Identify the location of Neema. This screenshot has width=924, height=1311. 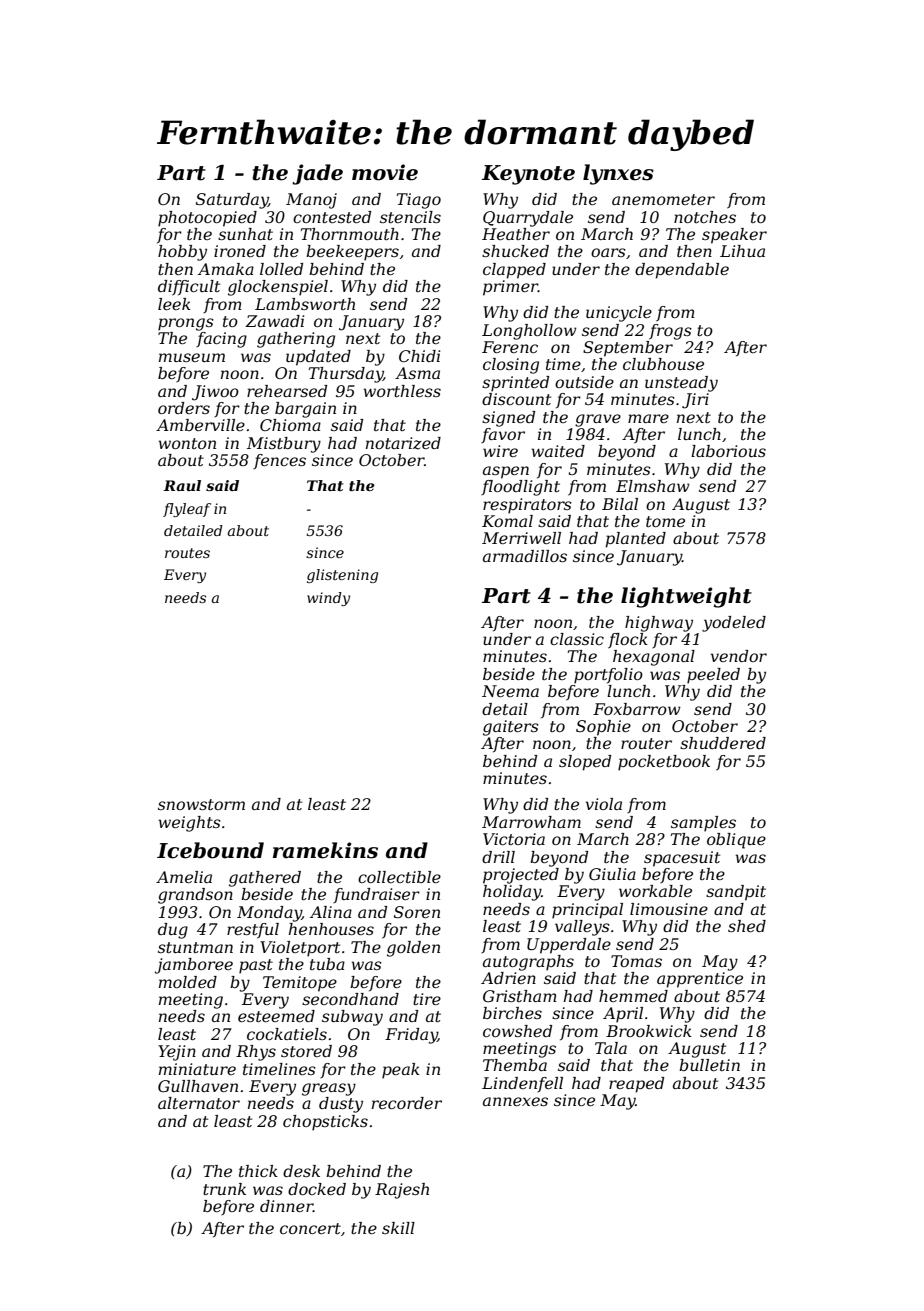
(510, 691).
